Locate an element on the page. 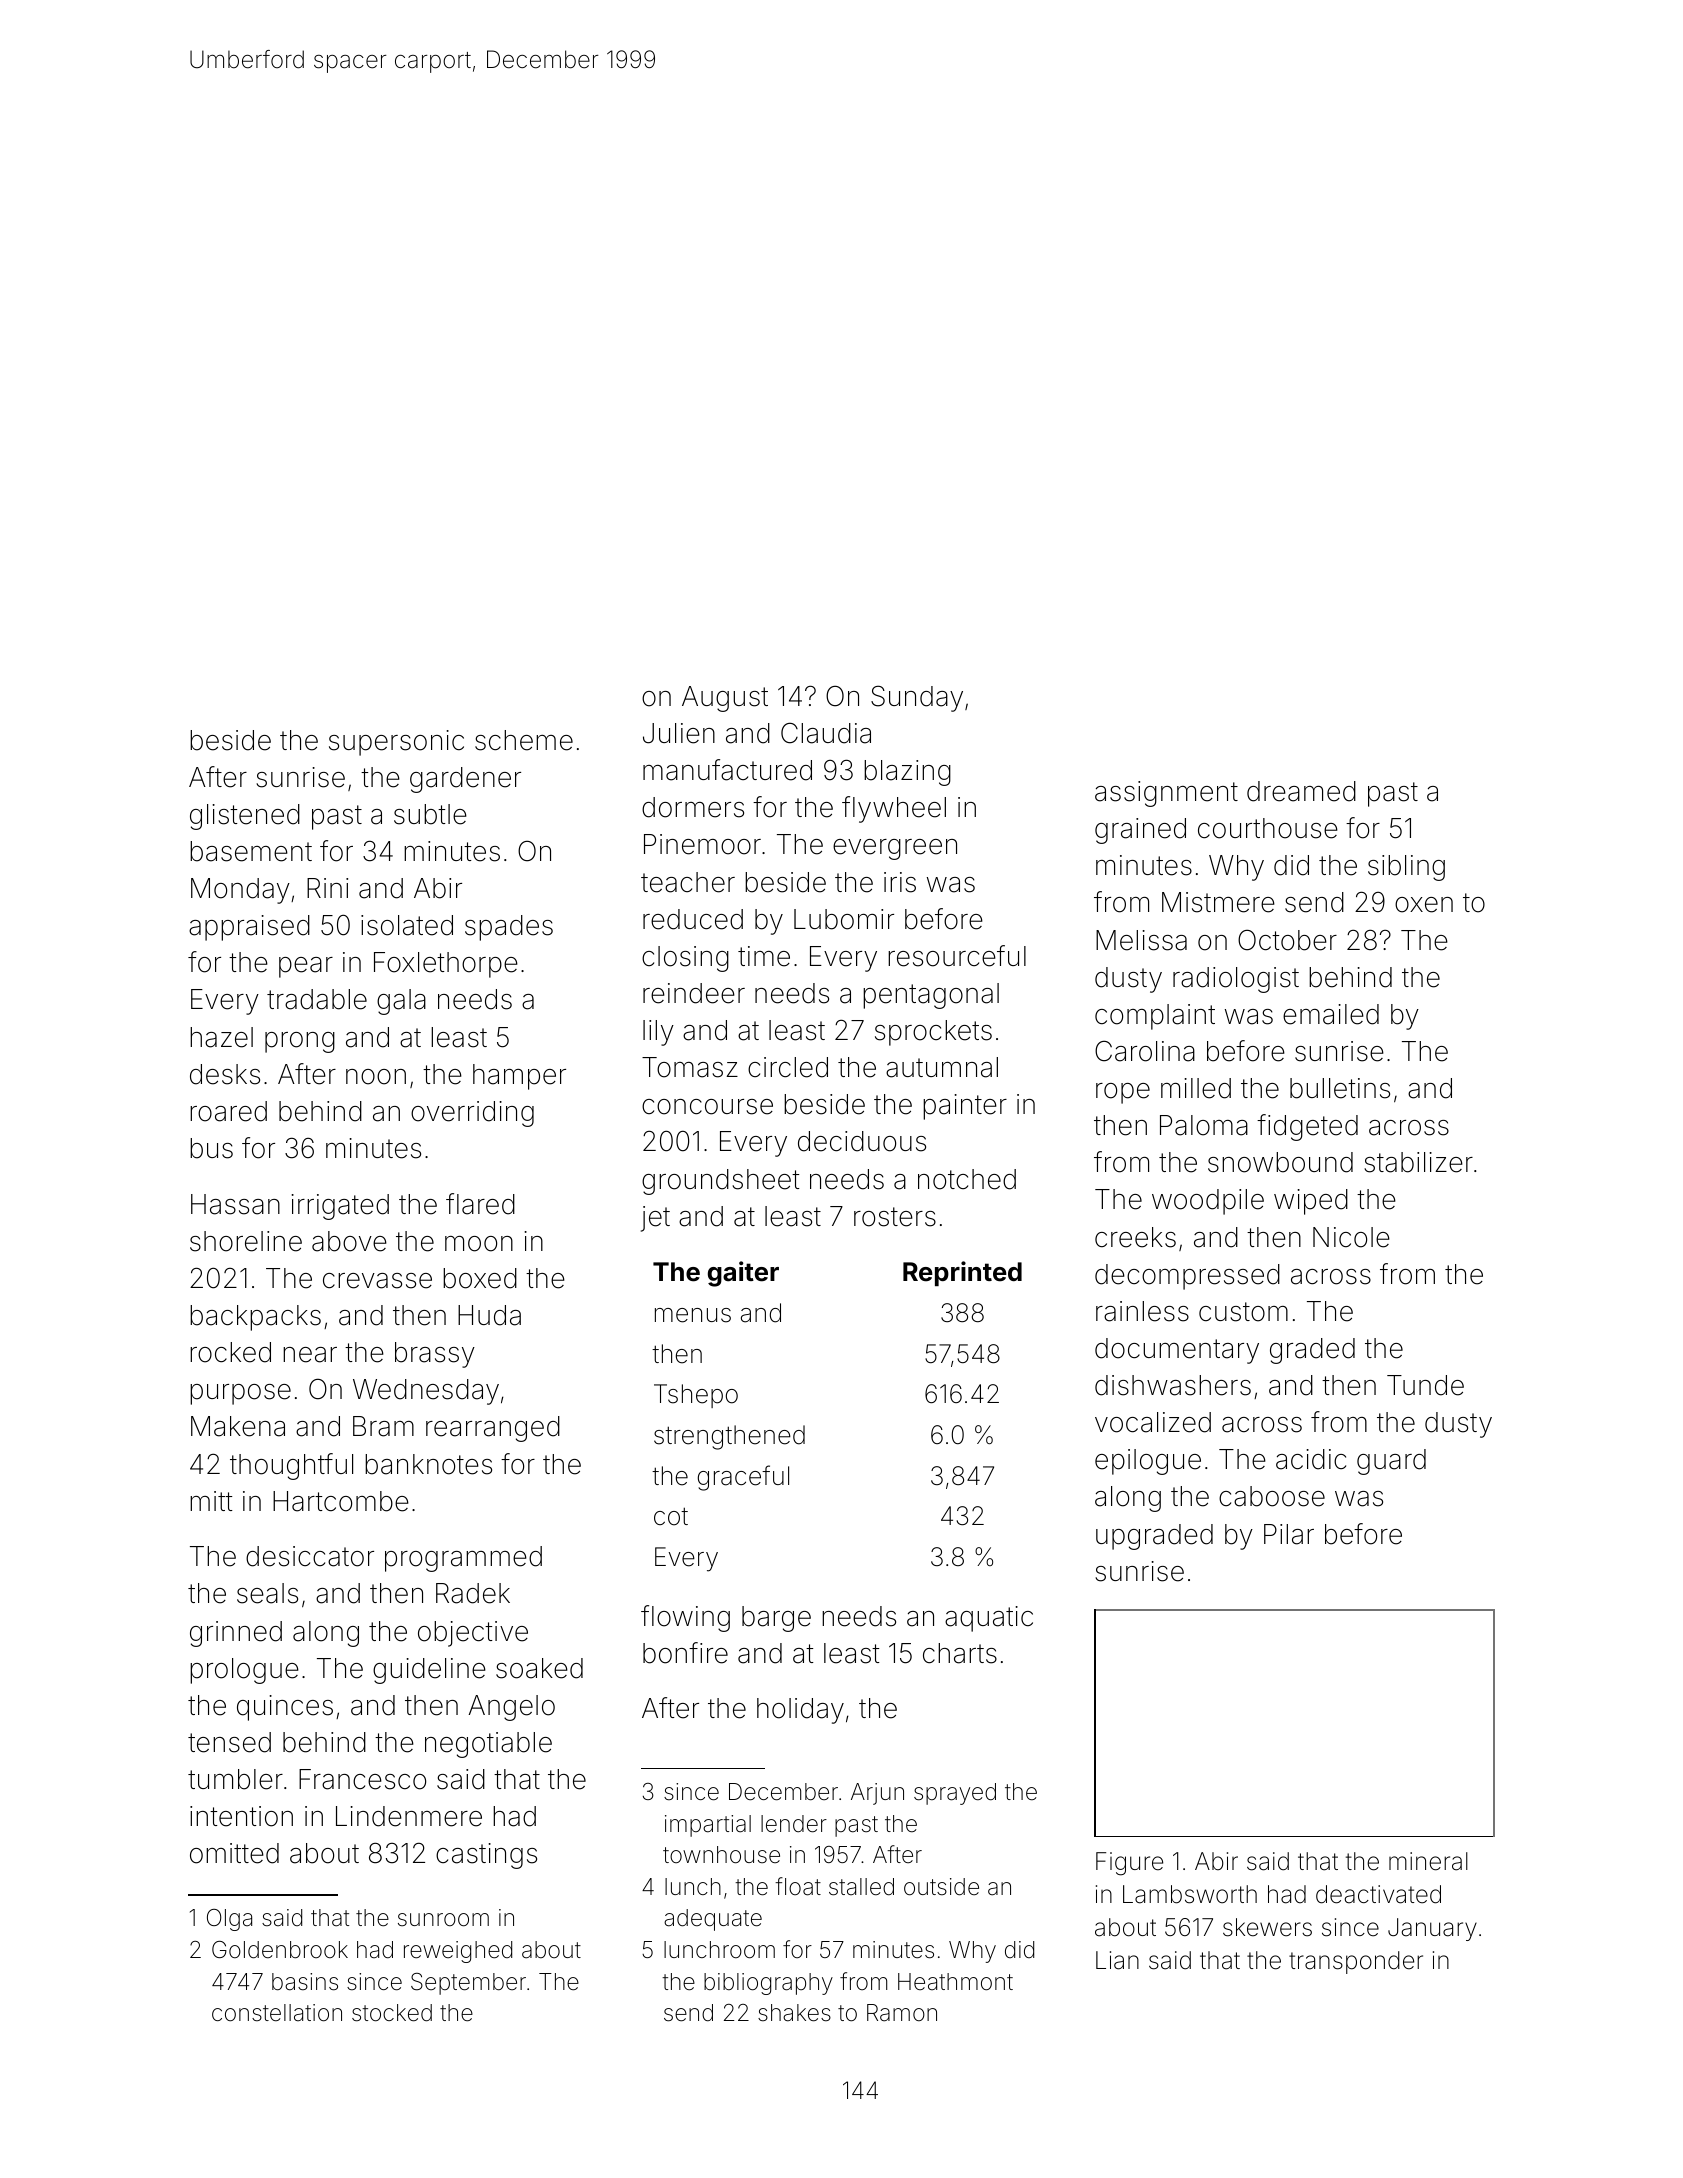  graceful is located at coordinates (743, 1478).
